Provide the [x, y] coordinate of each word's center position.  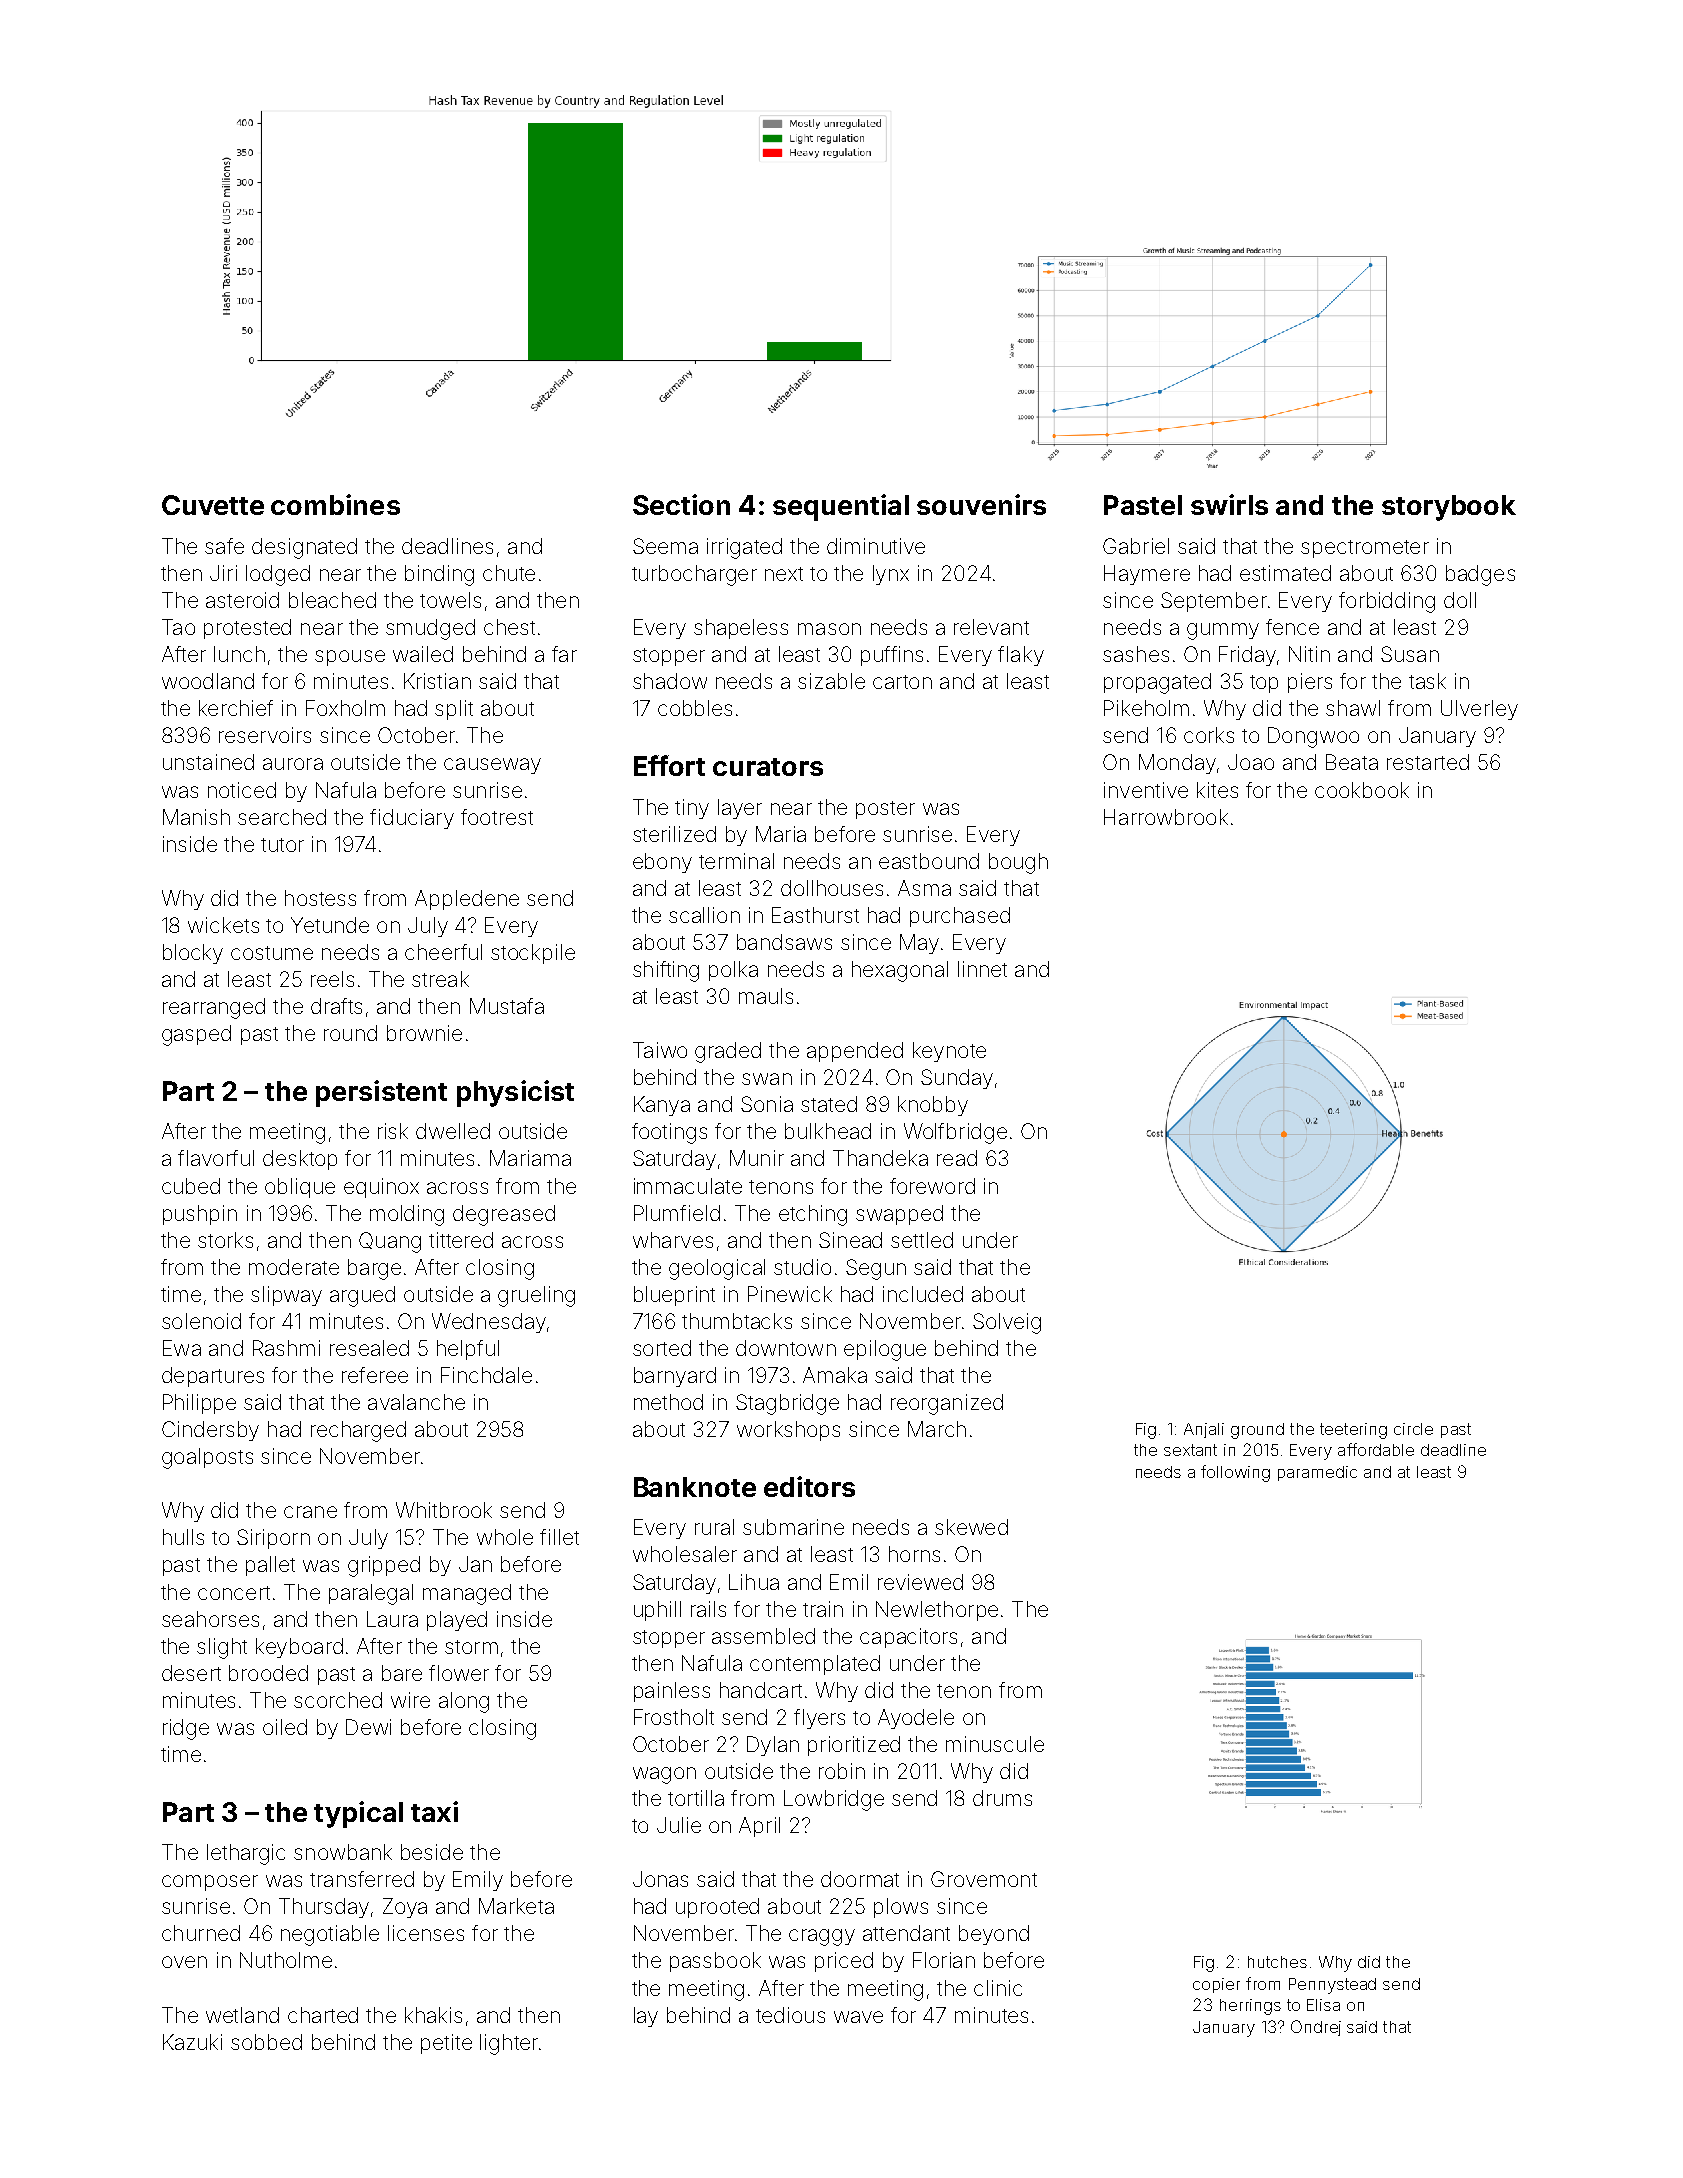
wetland [242, 2015]
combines [335, 504]
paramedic [1317, 1473]
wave [858, 2017]
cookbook [1362, 790]
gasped [196, 1035]
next [784, 574]
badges [1480, 575]
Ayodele [916, 1719]
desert [191, 1673]
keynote [949, 1052]
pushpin [200, 1215]
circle [1413, 1429]
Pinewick [790, 1294]
